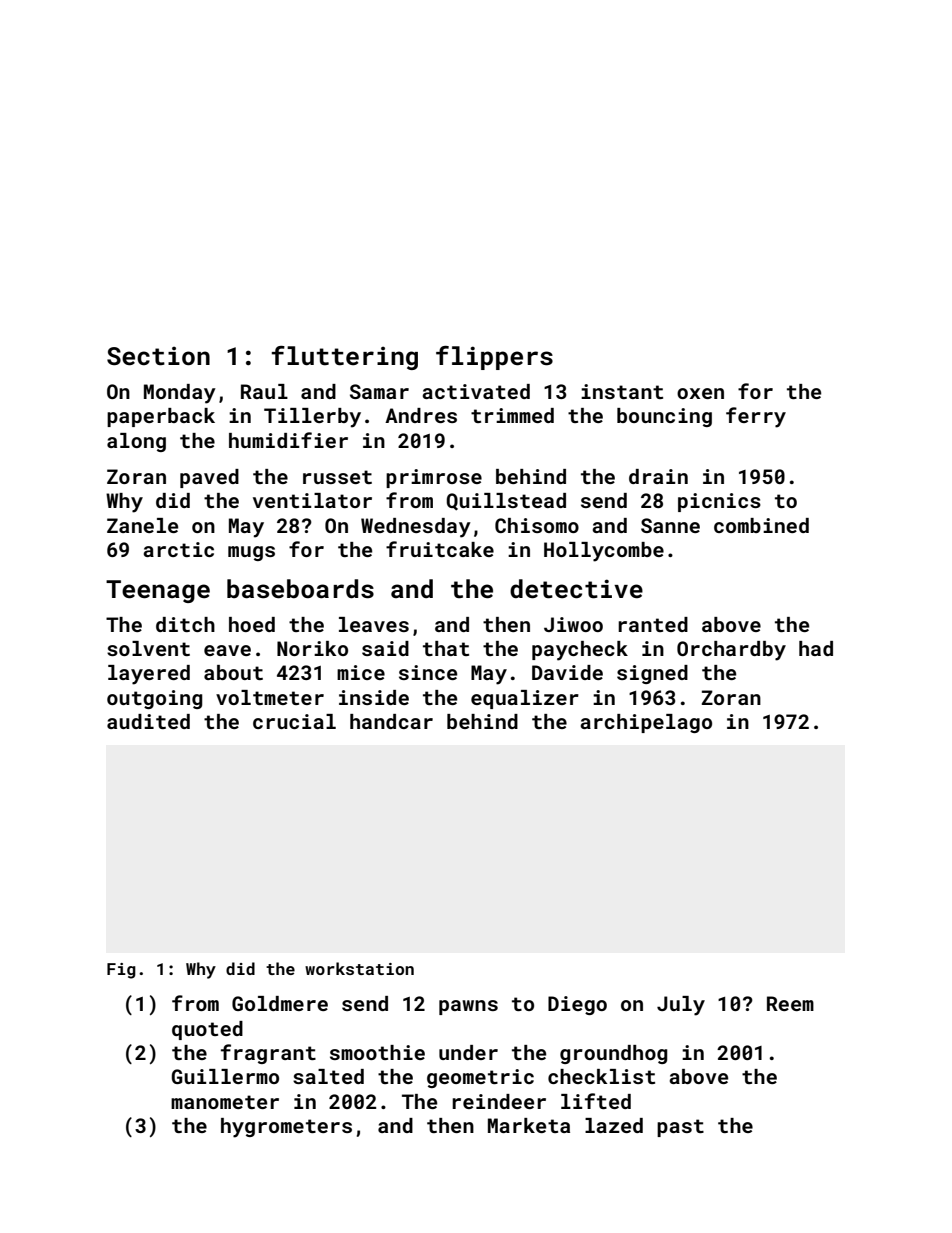 This image has width=952, height=1233. What do you see at coordinates (225, 1076) in the image?
I see `Guillermo` at bounding box center [225, 1076].
